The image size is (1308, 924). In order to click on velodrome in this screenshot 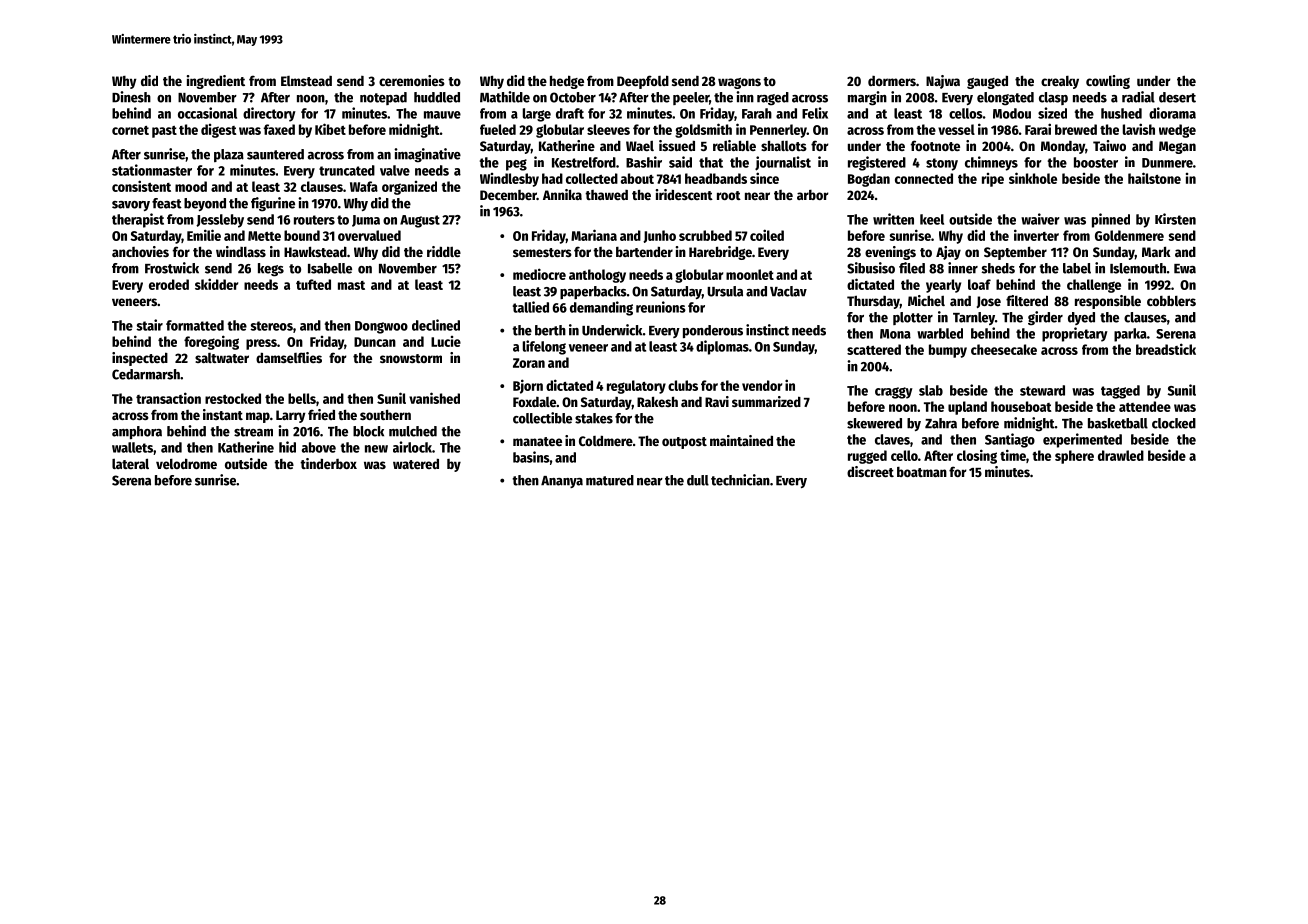, I will do `click(186, 463)`.
